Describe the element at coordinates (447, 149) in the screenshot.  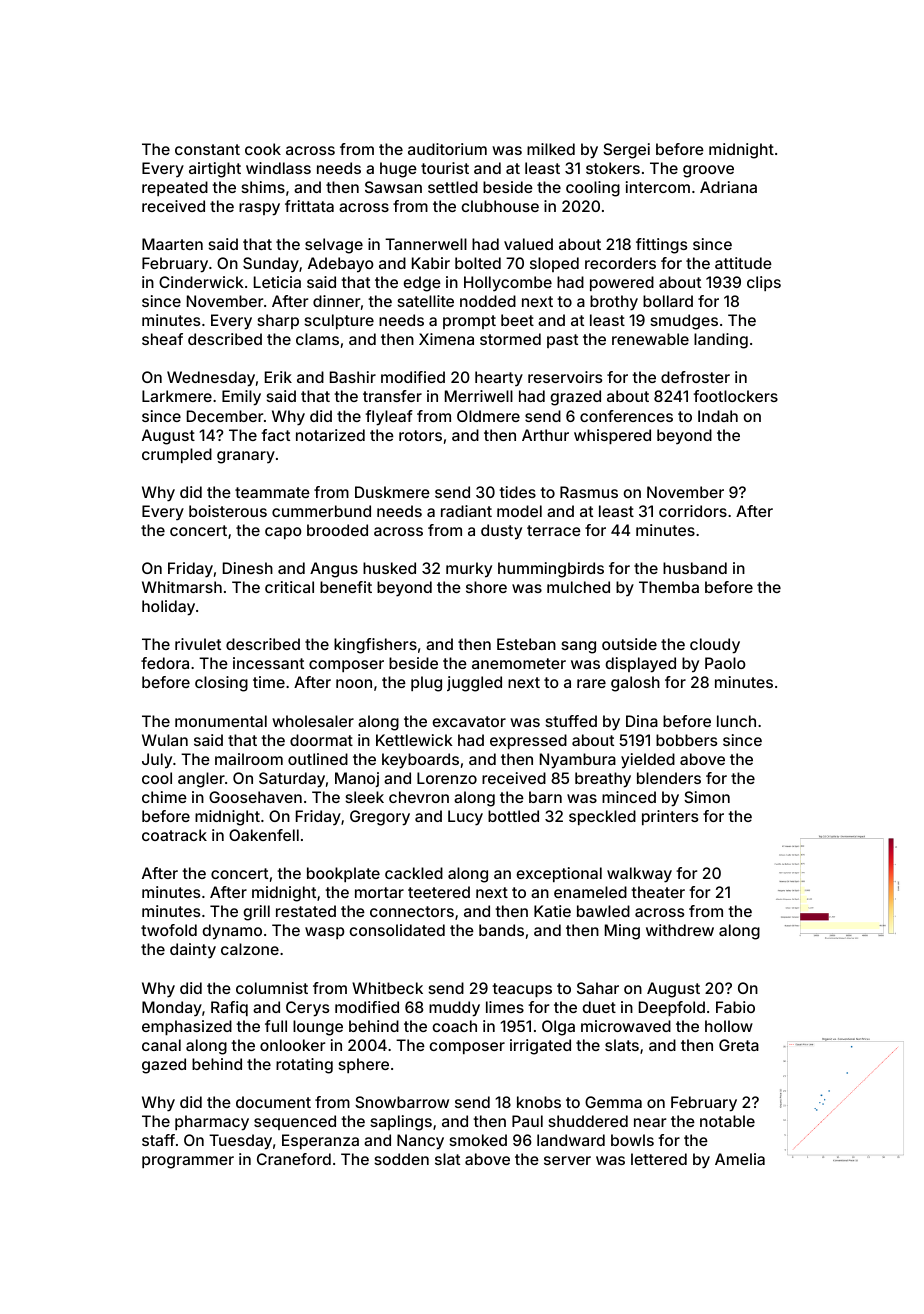
I see `auditorium` at that location.
